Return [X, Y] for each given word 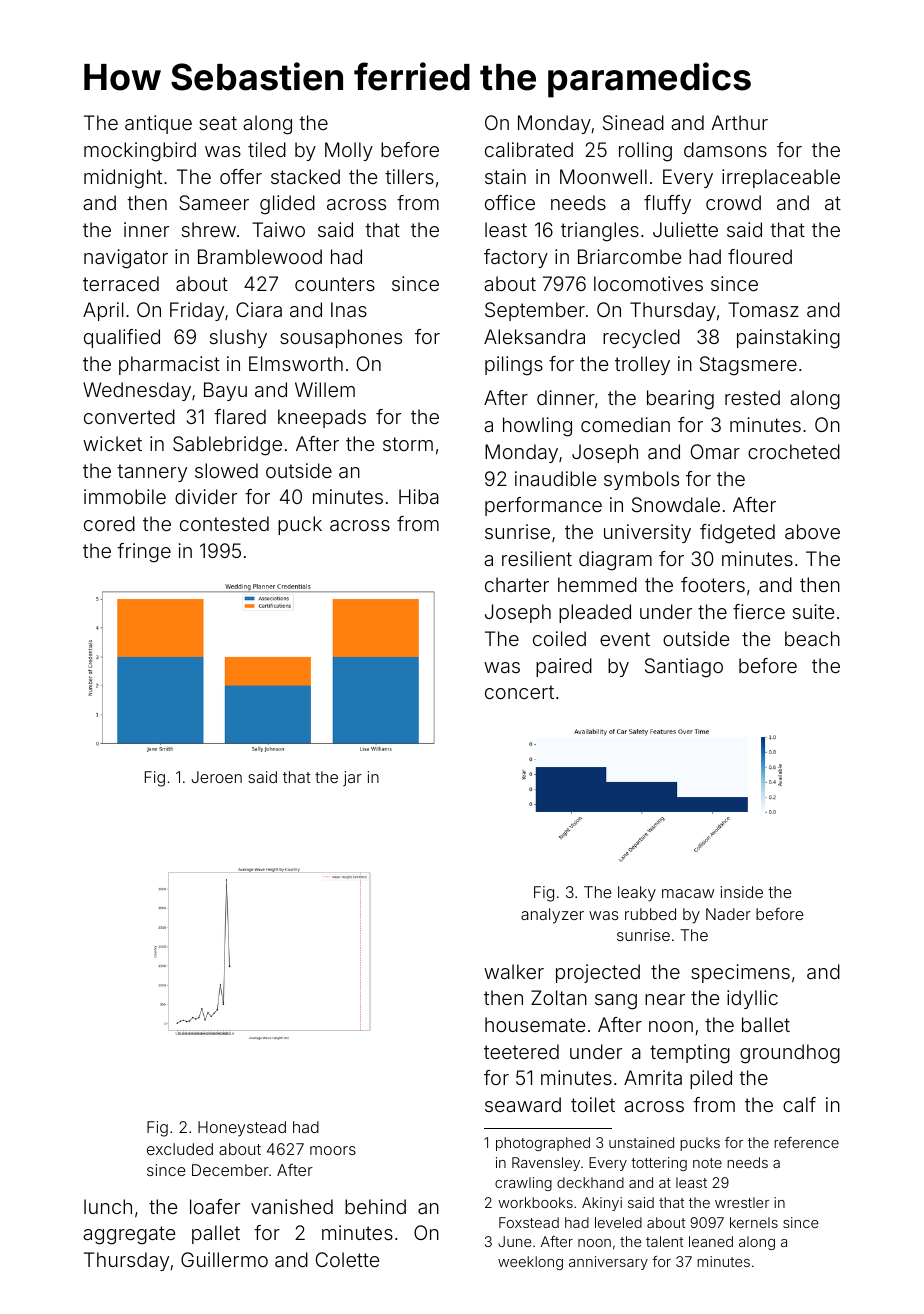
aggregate [129, 1235]
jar [352, 778]
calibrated [529, 149]
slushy [238, 338]
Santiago [684, 668]
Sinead [633, 122]
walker [514, 971]
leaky [637, 894]
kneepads [322, 418]
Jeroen [216, 777]
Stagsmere [748, 366]
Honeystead [242, 1129]
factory [516, 258]
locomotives [648, 283]
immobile [125, 496]
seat [218, 123]
